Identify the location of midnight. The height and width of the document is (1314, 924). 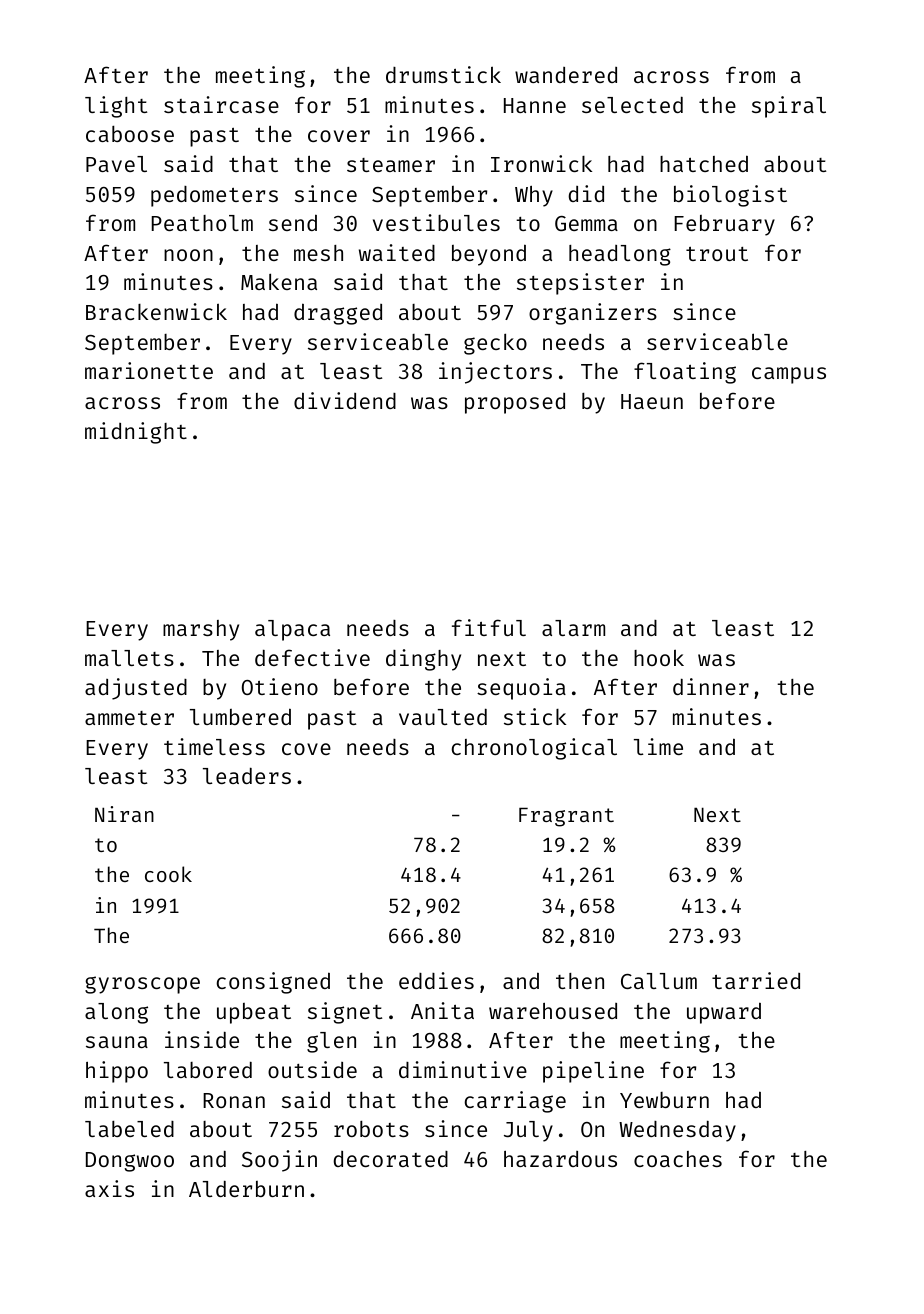
(136, 433).
